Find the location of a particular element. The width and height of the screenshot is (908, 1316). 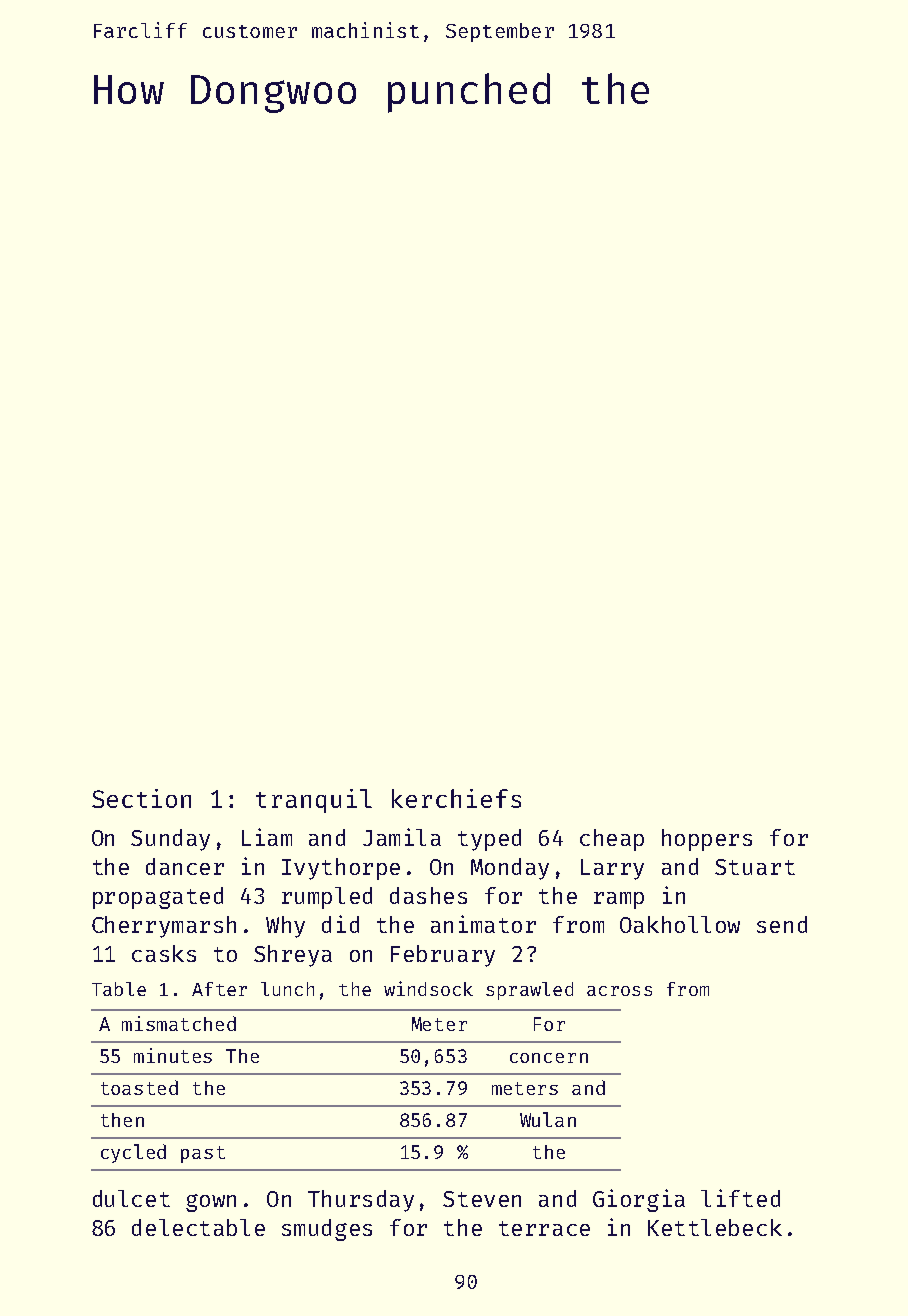

animator is located at coordinates (483, 924).
